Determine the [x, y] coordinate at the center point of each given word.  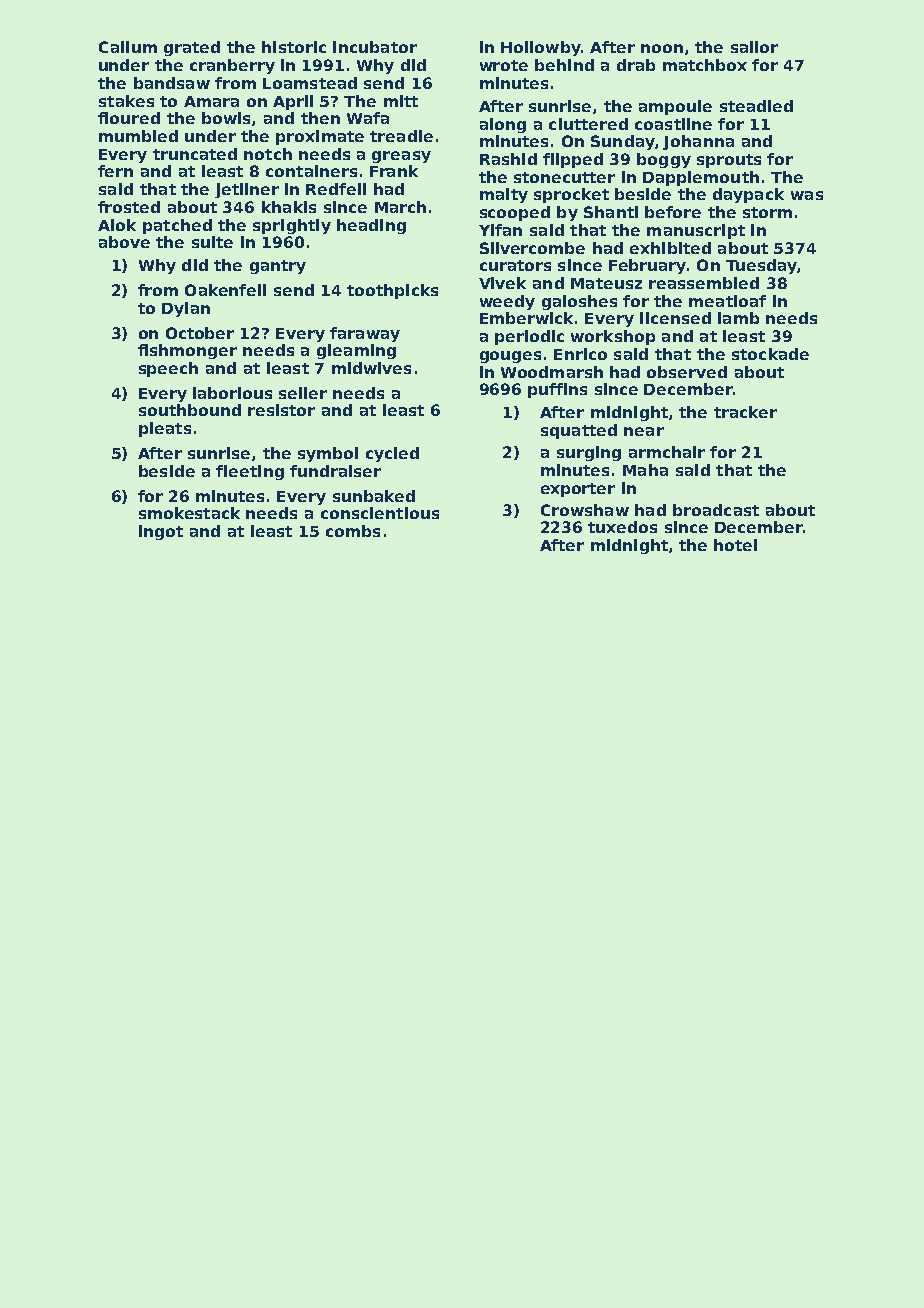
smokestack [189, 513]
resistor [281, 410]
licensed [675, 318]
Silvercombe [532, 248]
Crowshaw [585, 510]
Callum [128, 47]
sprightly [292, 226]
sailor [754, 47]
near [644, 431]
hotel [735, 545]
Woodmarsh [552, 372]
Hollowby [541, 48]
